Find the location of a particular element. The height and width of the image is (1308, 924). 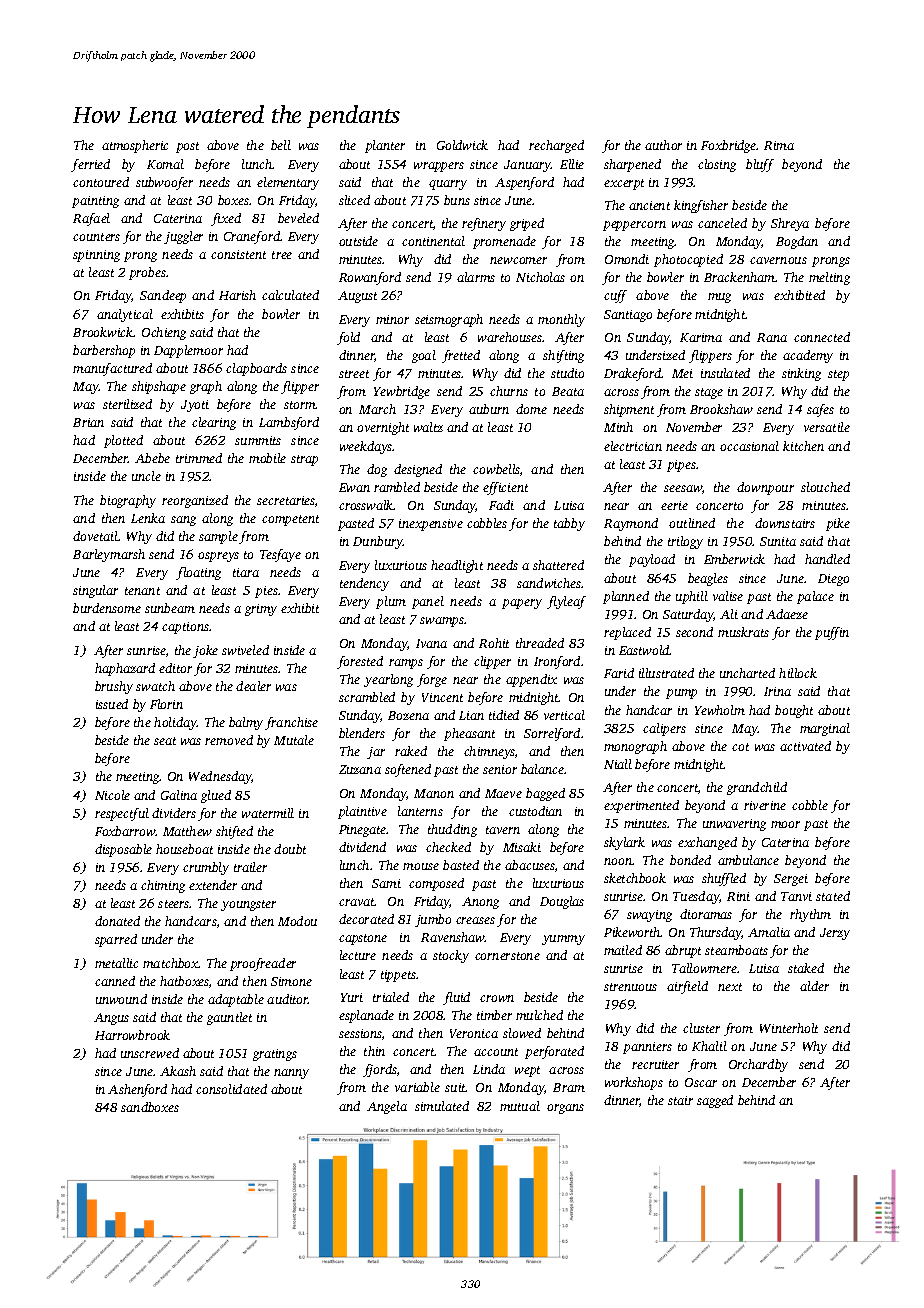

Ashenford is located at coordinates (137, 1090).
